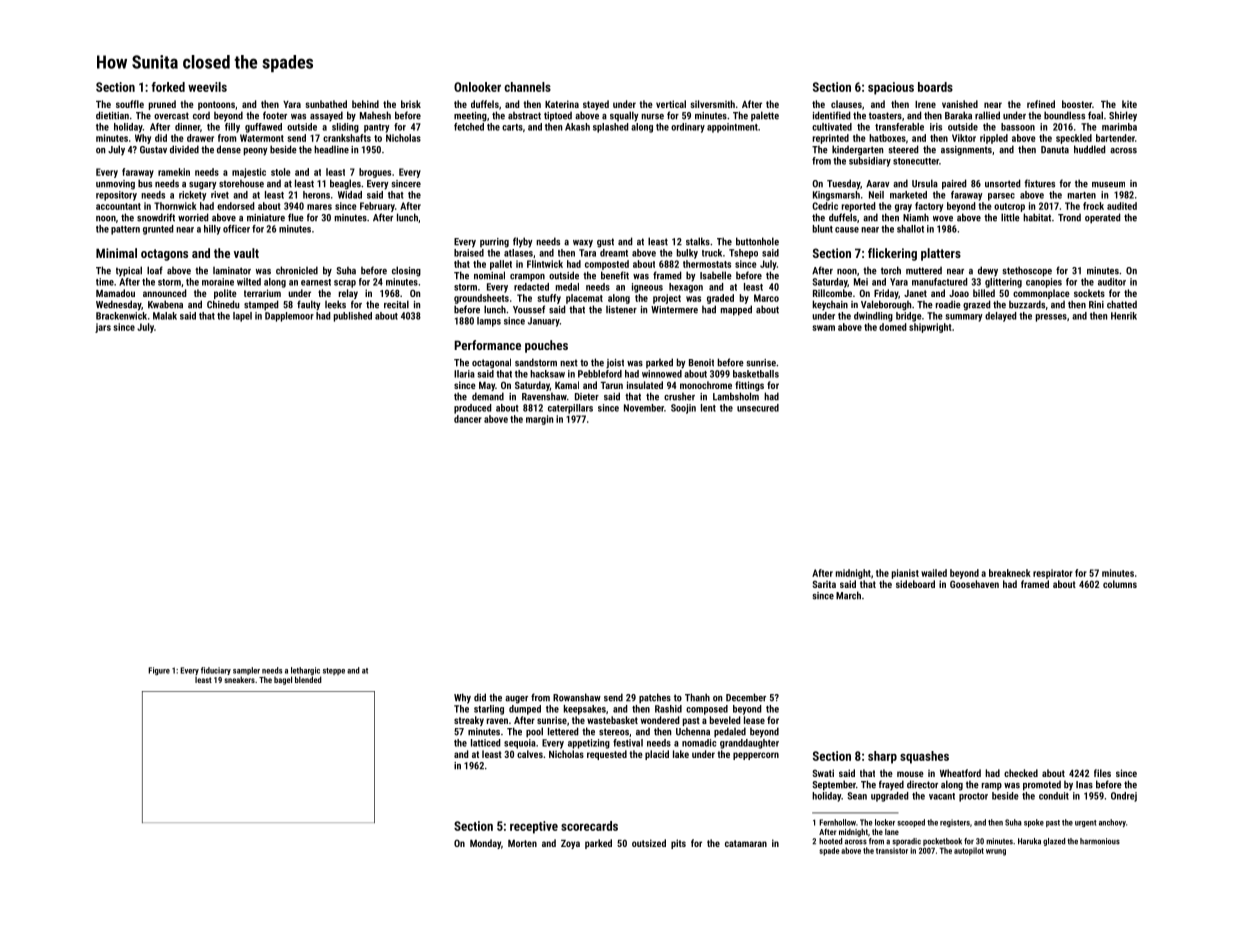 The width and height of the image is (1233, 952). Describe the element at coordinates (934, 573) in the image. I see `wailed` at that location.
